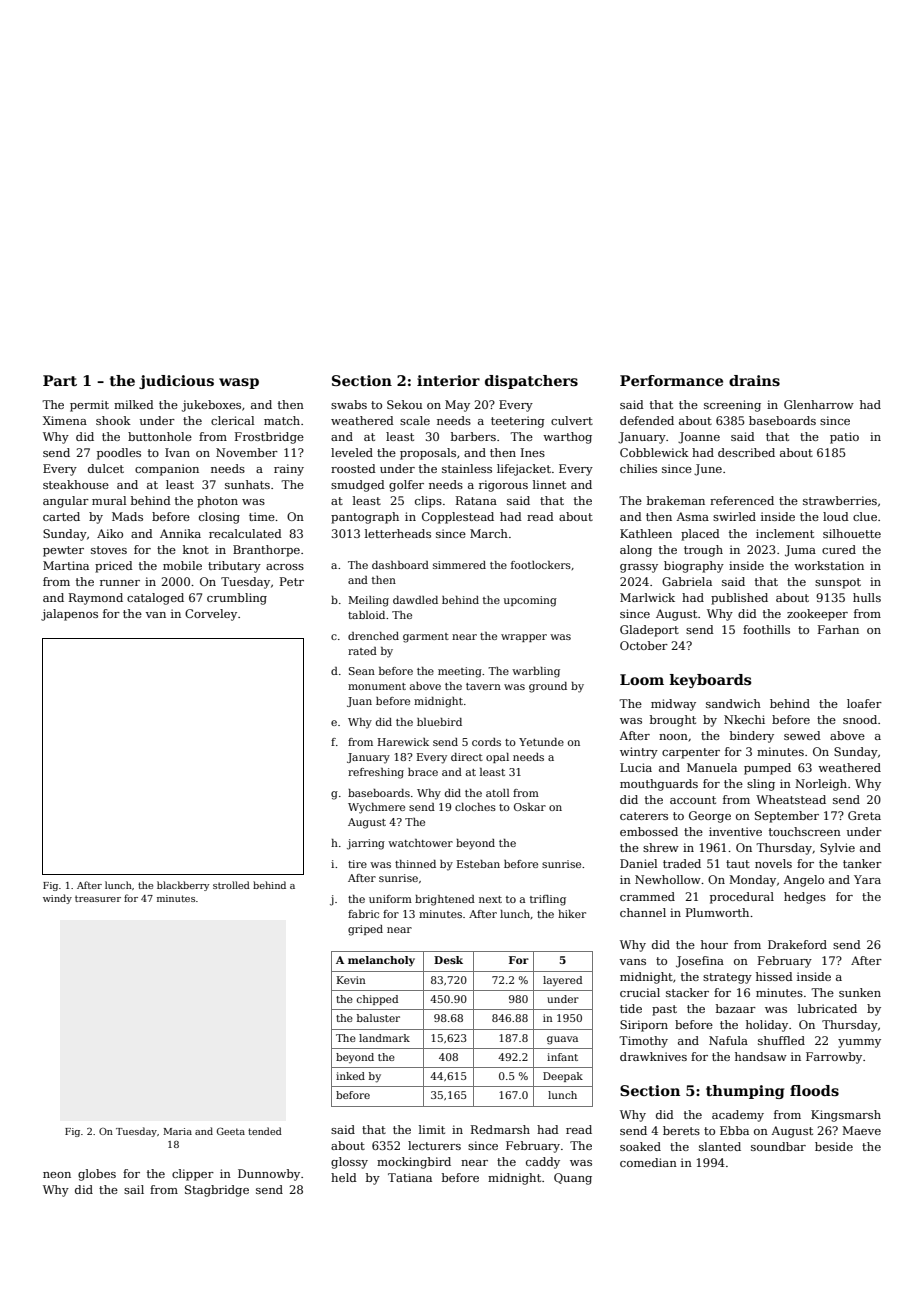 The width and height of the screenshot is (924, 1308). What do you see at coordinates (844, 438) in the screenshot?
I see `patio` at bounding box center [844, 438].
